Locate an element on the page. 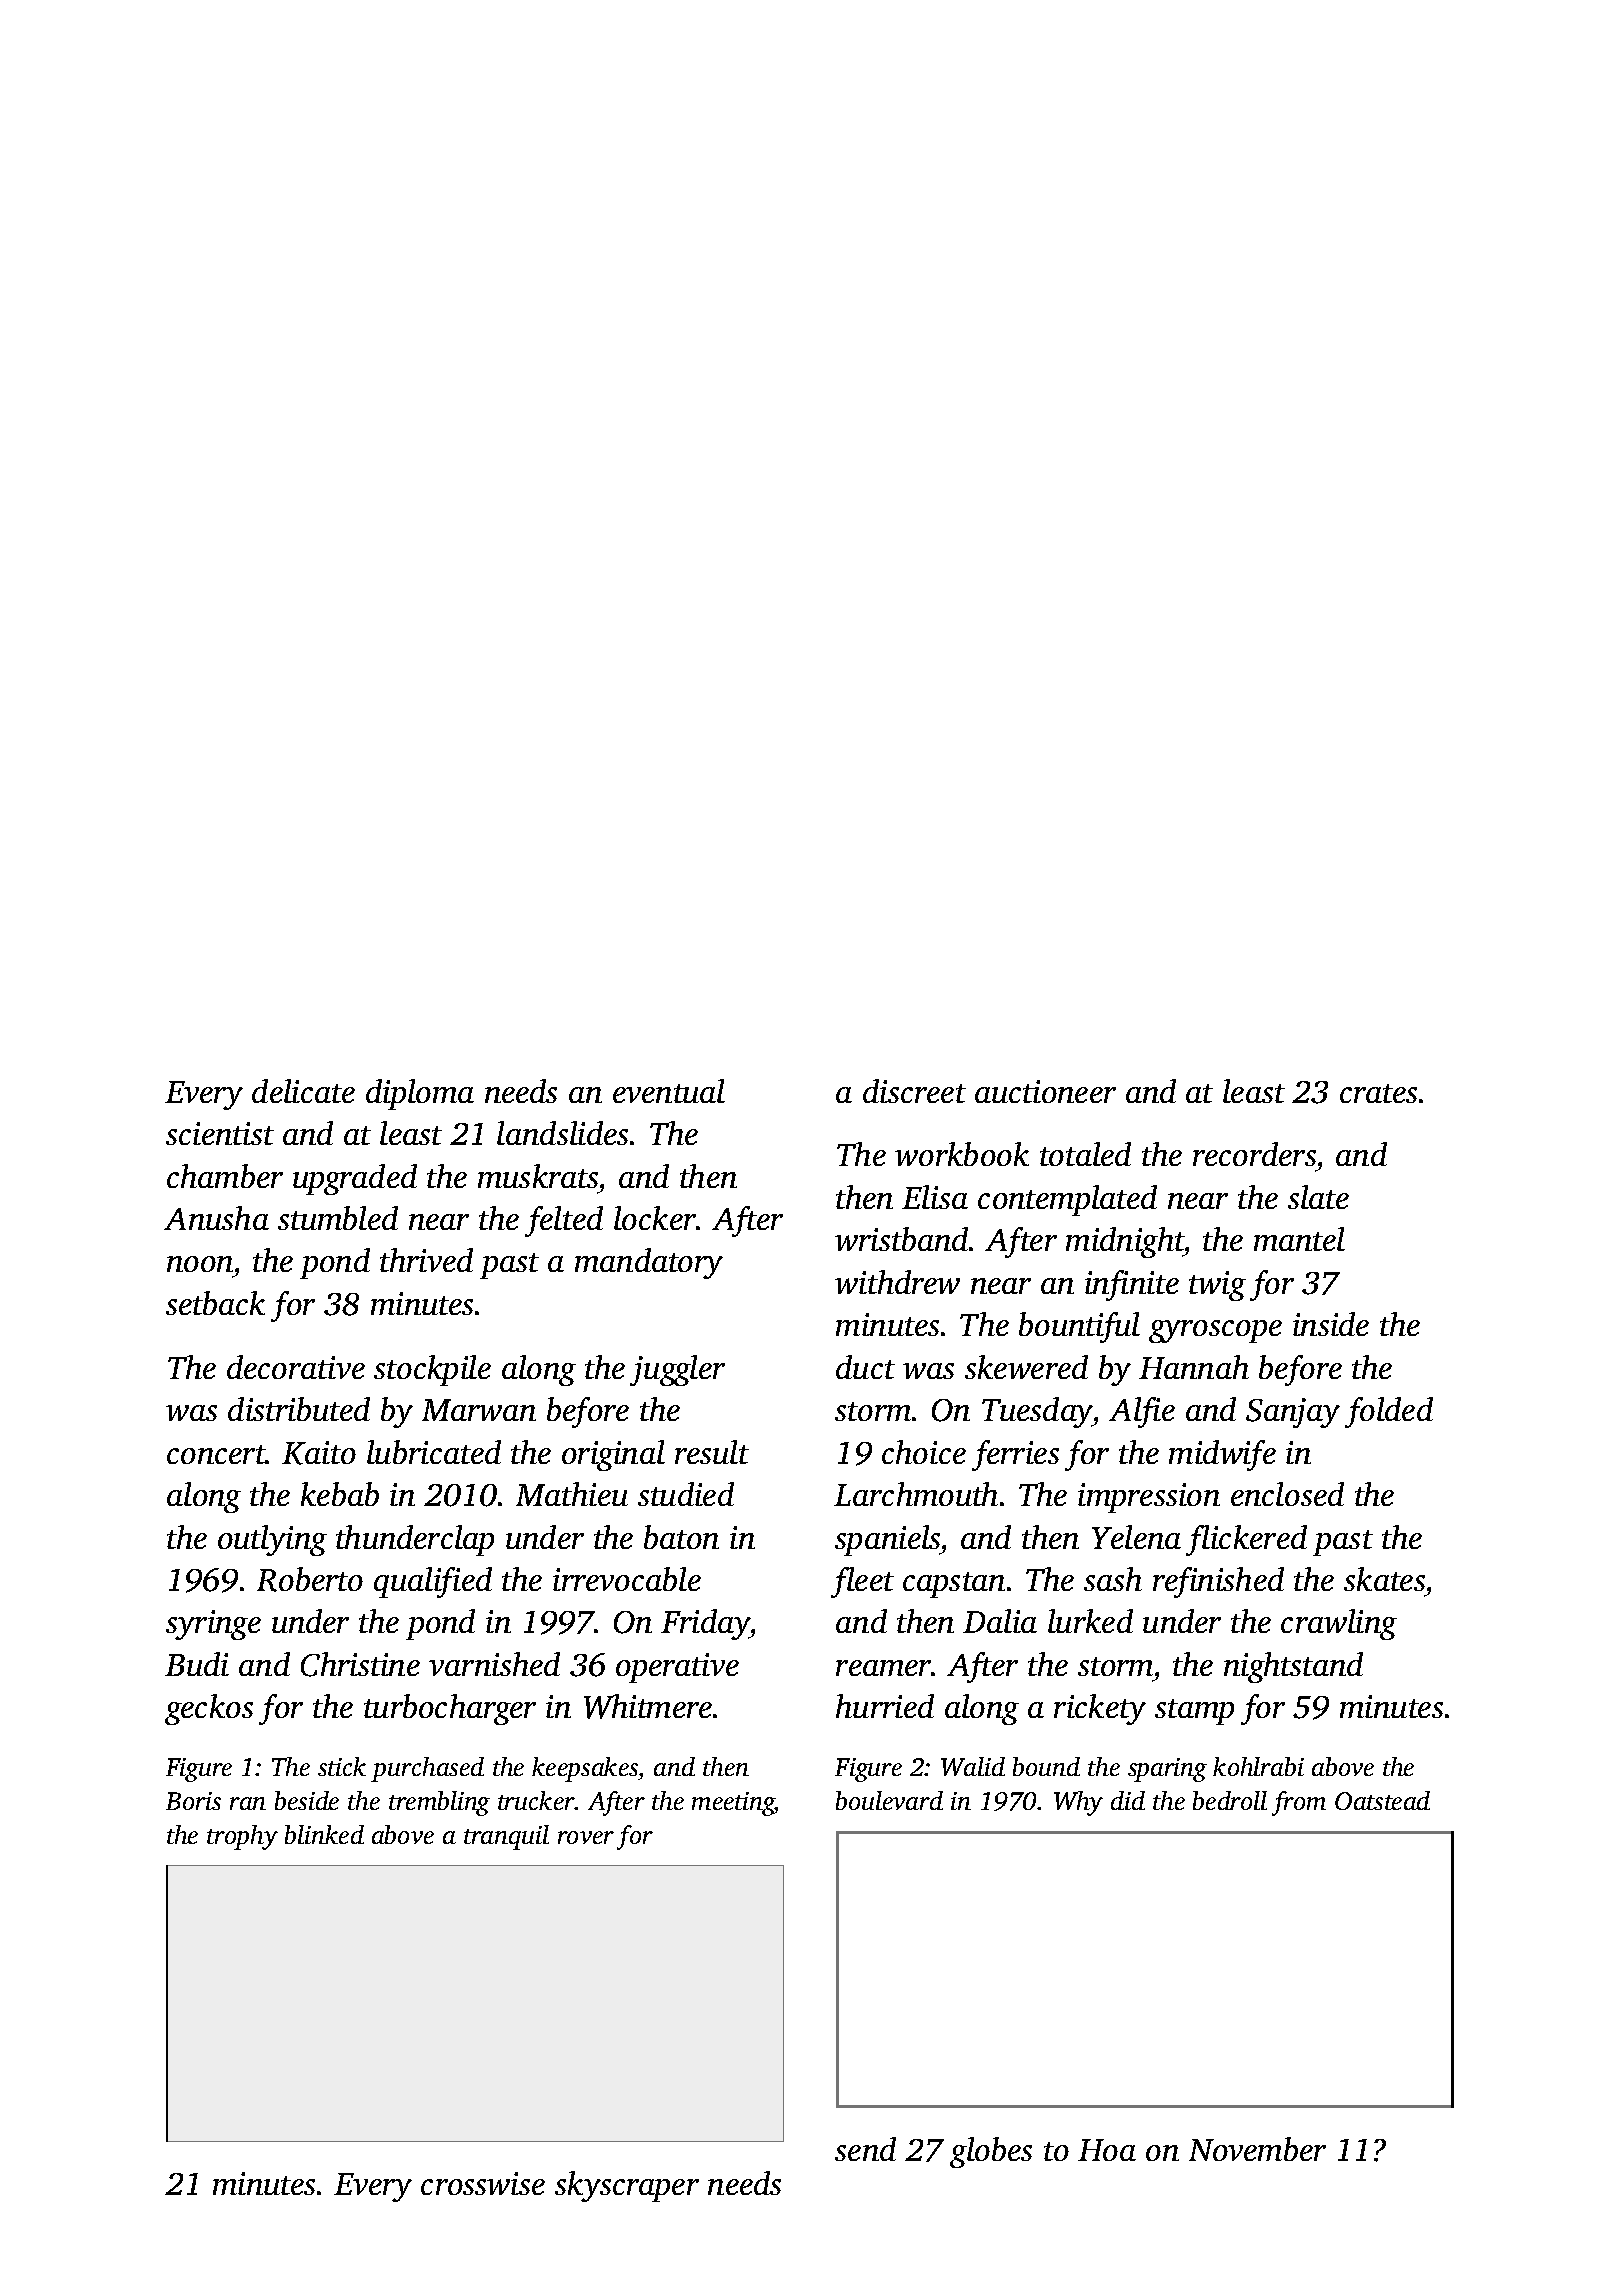 Image resolution: width=1620 pixels, height=2292 pixels. withdrew is located at coordinates (897, 1282).
